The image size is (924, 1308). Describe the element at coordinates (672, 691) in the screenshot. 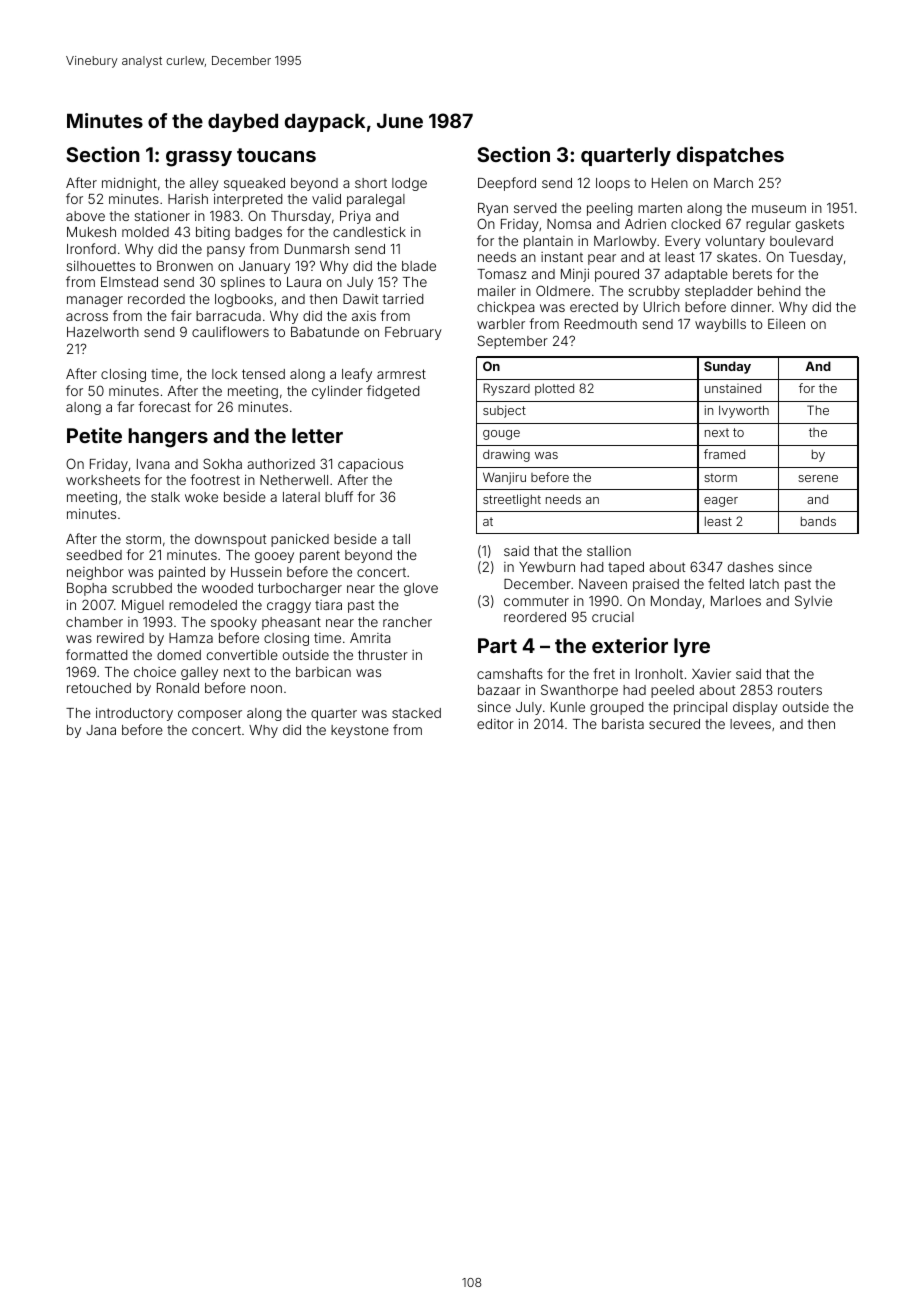

I see `peeled` at that location.
